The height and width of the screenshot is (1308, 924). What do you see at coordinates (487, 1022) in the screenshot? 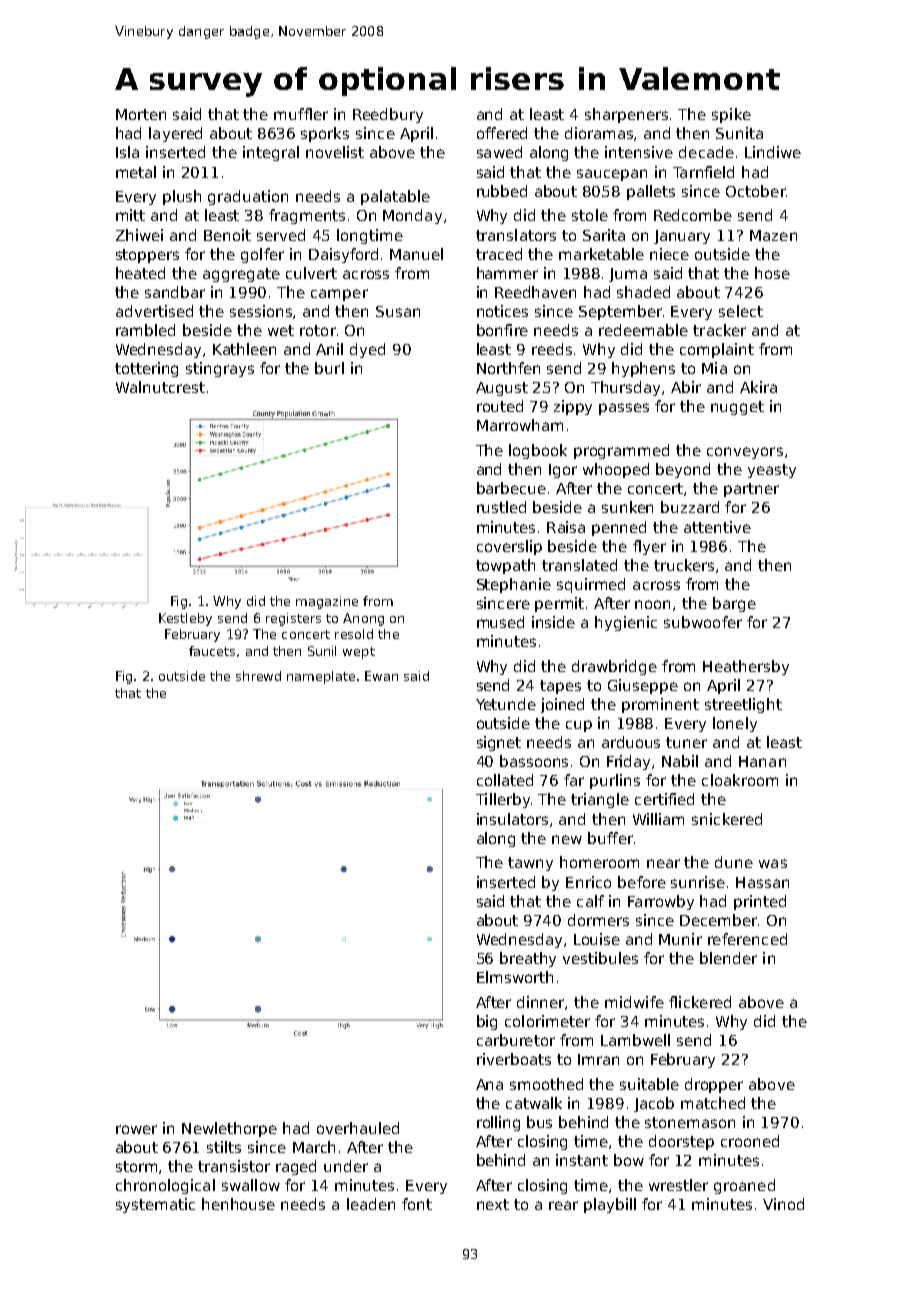
I see `big` at bounding box center [487, 1022].
